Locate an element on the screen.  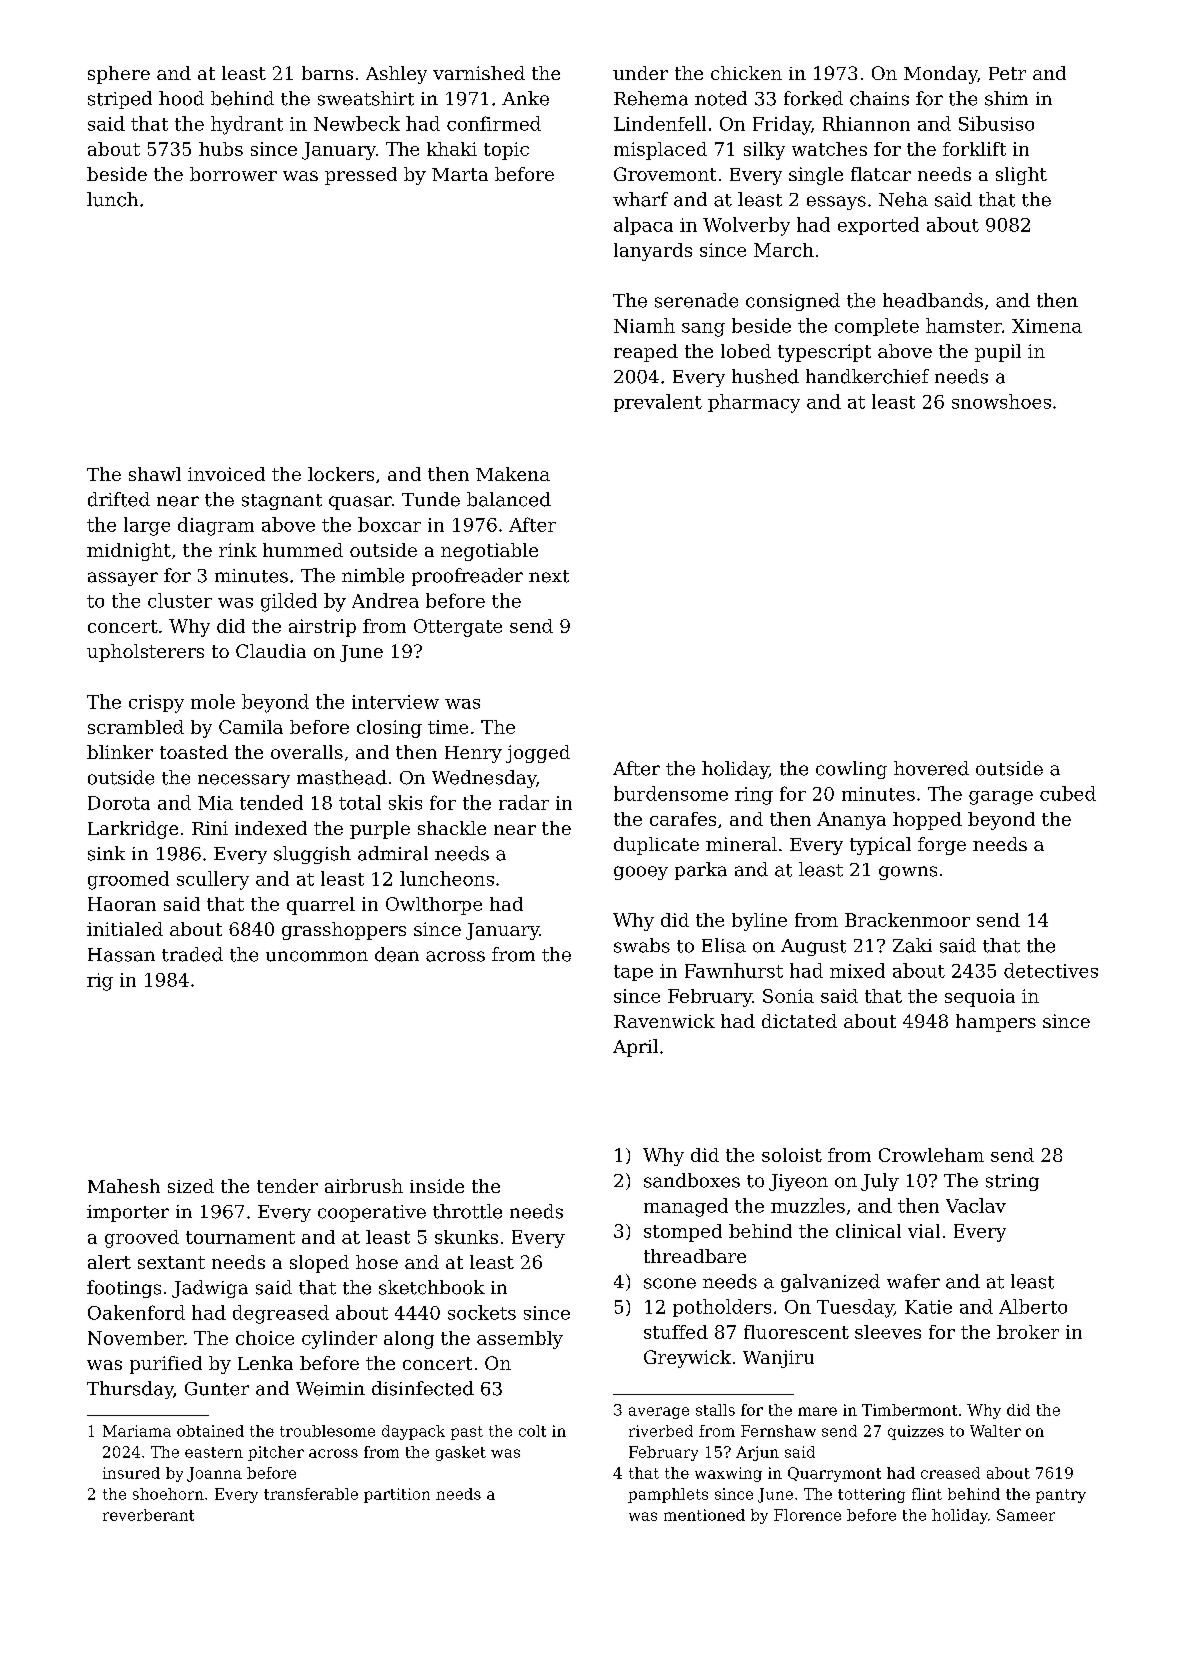
barns is located at coordinates (327, 73).
